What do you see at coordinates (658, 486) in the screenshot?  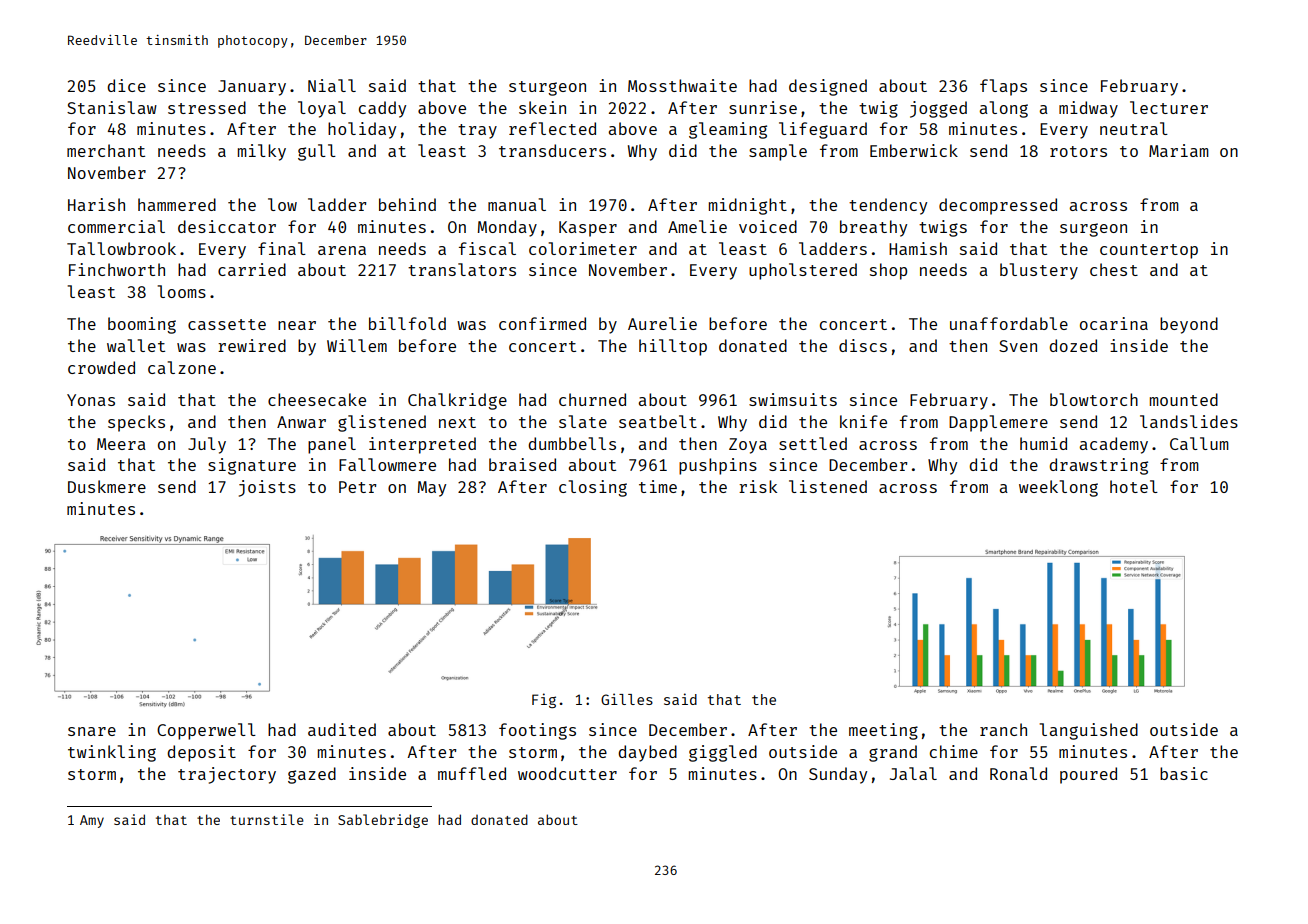 I see `time` at bounding box center [658, 486].
